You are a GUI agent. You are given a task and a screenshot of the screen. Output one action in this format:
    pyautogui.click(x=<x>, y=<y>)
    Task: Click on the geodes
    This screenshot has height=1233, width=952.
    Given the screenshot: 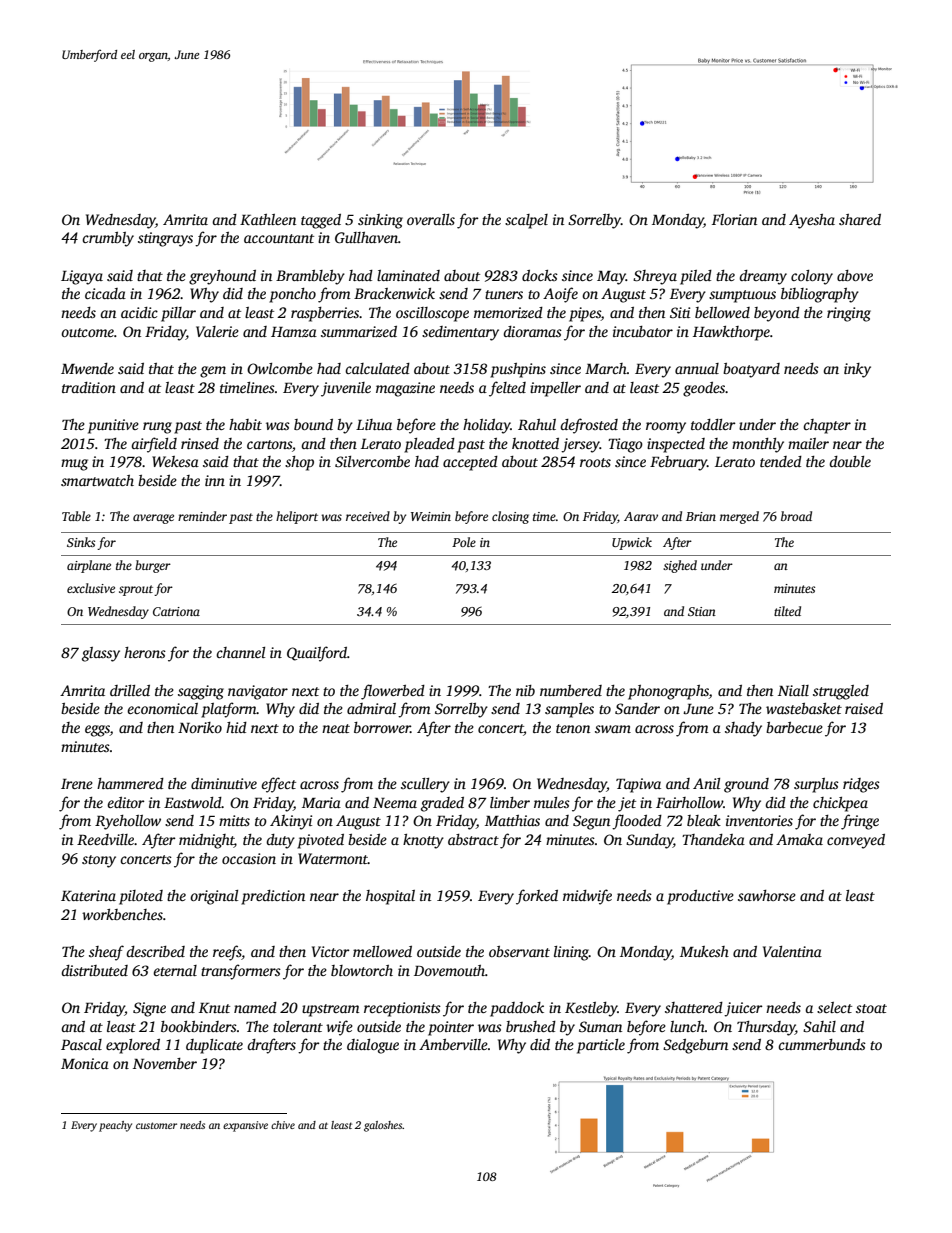 What is the action you would take?
    pyautogui.click(x=704, y=389)
